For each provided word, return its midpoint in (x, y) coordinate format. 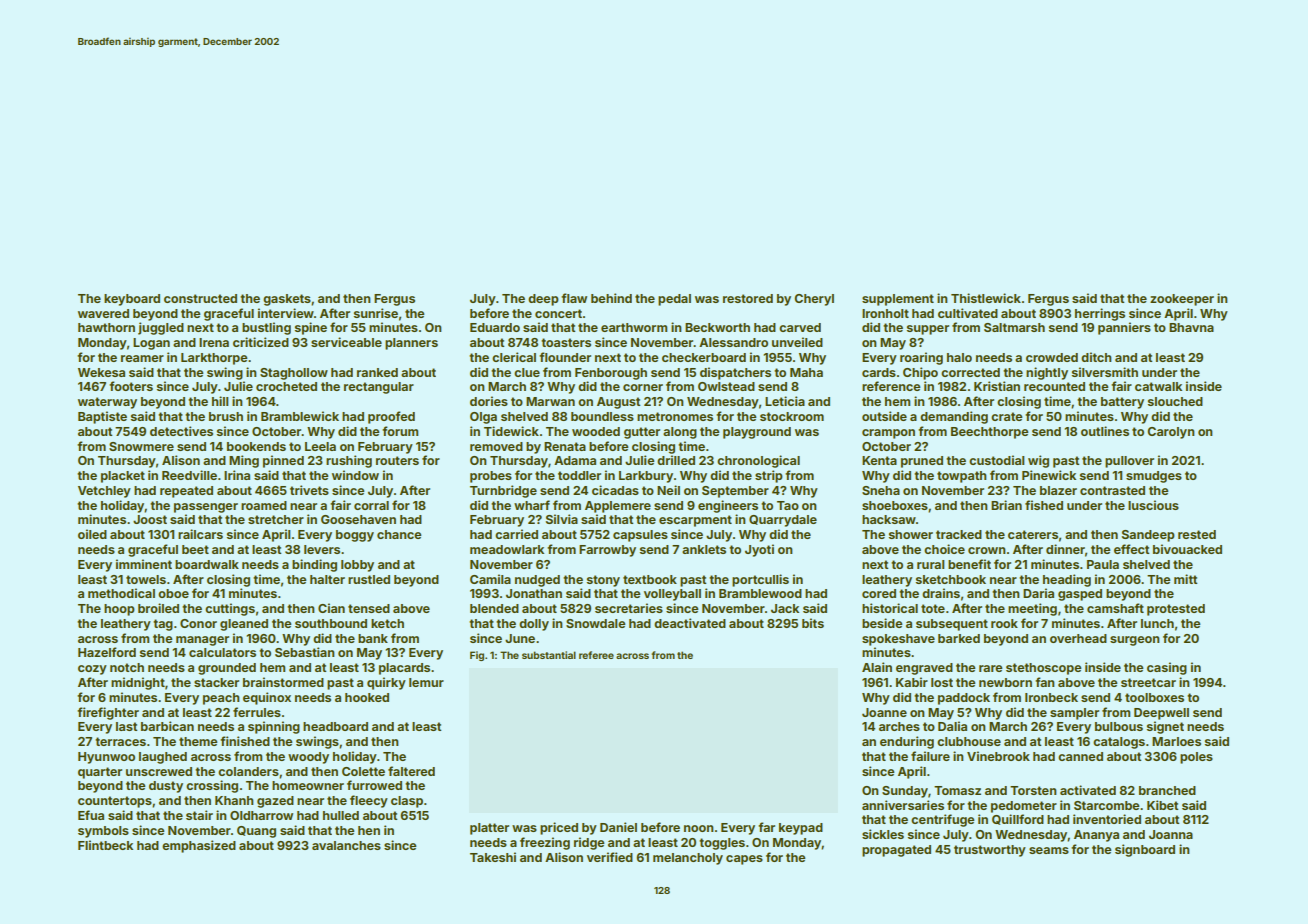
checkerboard (704, 357)
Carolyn (1170, 433)
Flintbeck (105, 845)
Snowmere (141, 446)
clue (527, 372)
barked (959, 638)
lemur (426, 682)
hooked (367, 697)
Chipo (920, 373)
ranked (377, 372)
